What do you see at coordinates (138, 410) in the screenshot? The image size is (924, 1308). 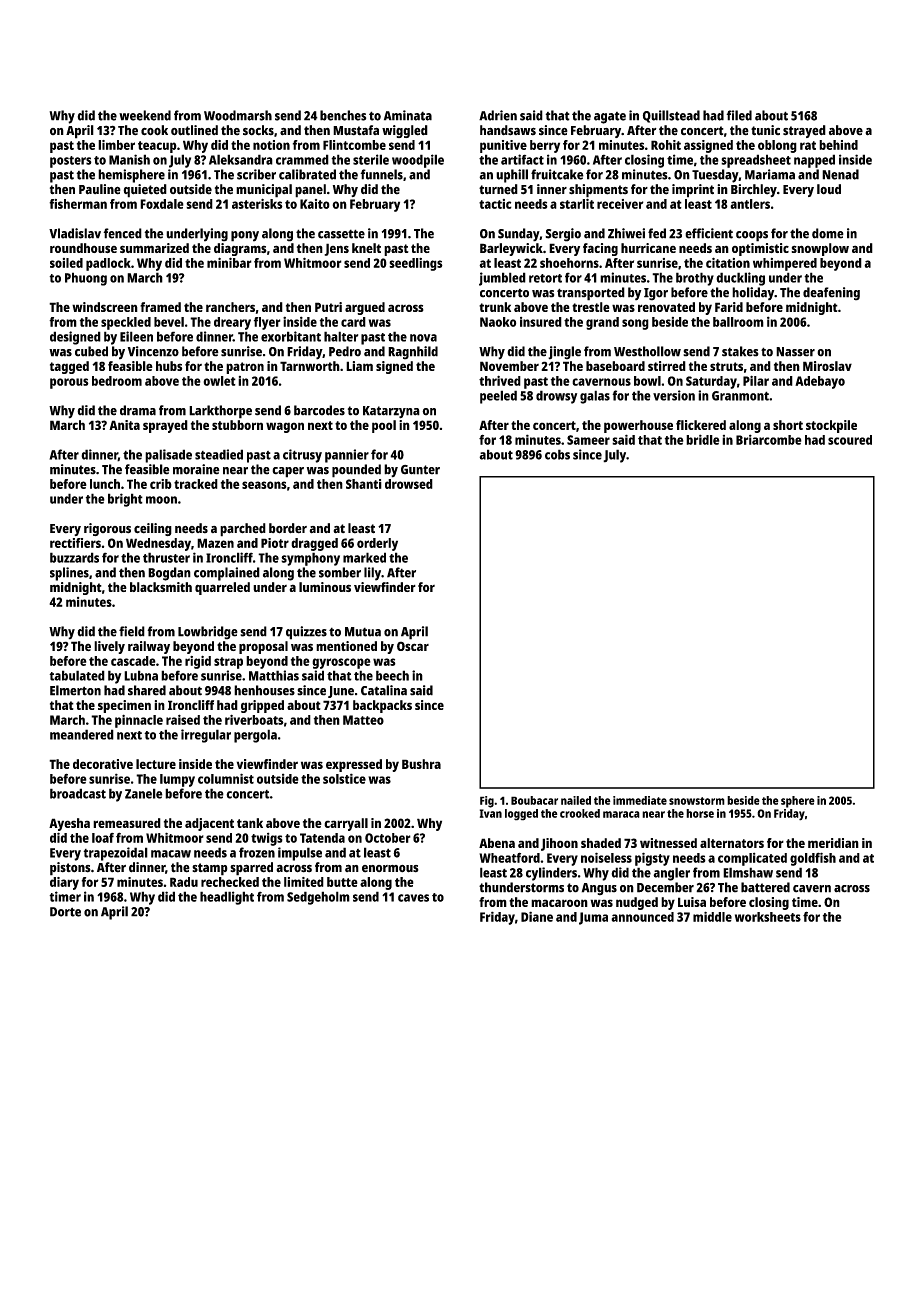 I see `drama` at bounding box center [138, 410].
